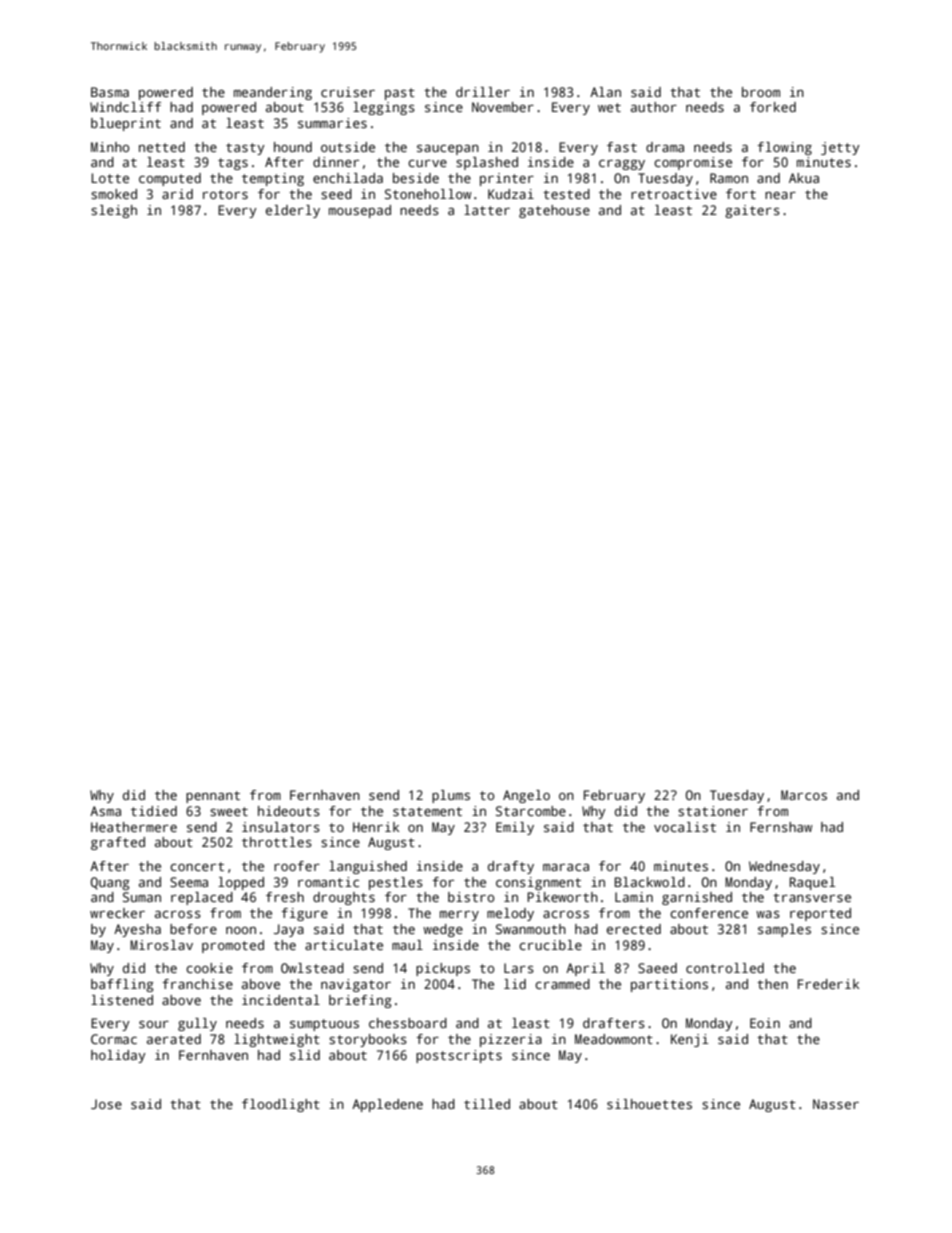  Describe the element at coordinates (483, 92) in the screenshot. I see `driller` at that location.
